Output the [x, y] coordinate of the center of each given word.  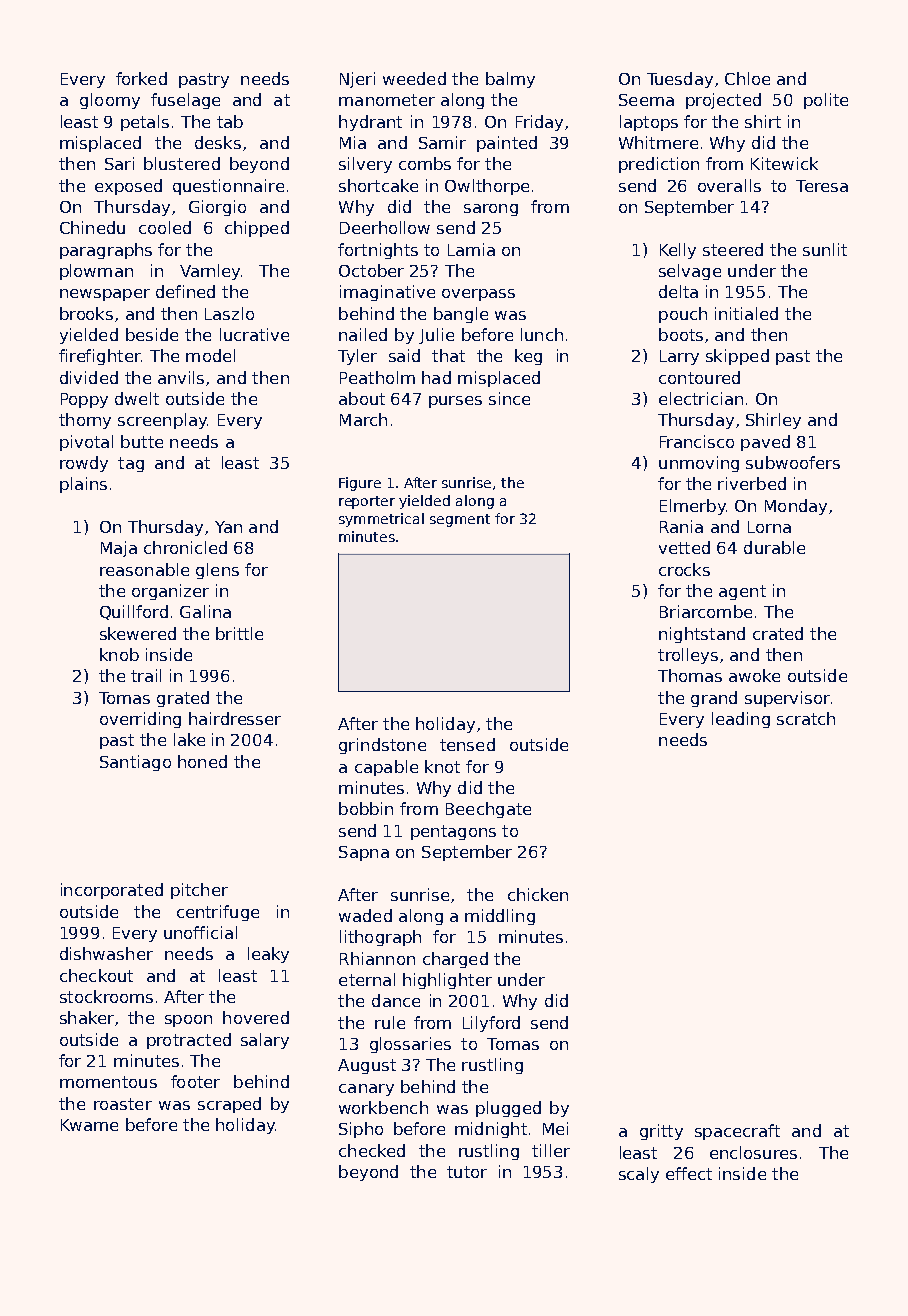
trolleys [688, 656]
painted [507, 144]
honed [202, 761]
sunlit [825, 249]
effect [689, 1173]
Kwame [89, 1125]
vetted [684, 547]
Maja [119, 549]
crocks [684, 569]
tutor [467, 1172]
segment [460, 520]
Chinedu [92, 227]
